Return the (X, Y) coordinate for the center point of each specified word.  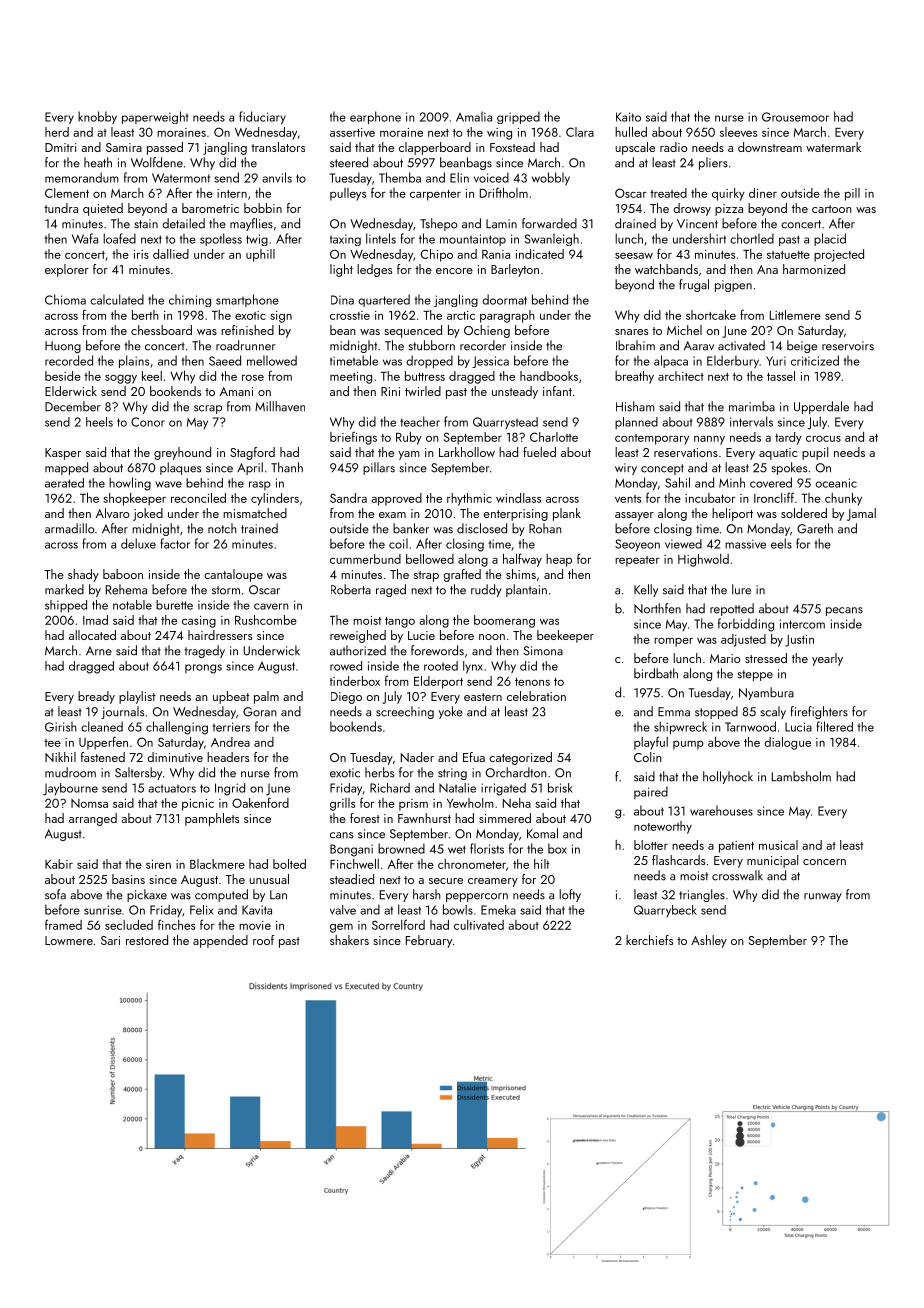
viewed (683, 544)
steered (349, 162)
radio (673, 147)
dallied (171, 254)
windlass (518, 498)
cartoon (832, 209)
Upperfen (103, 743)
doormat (504, 299)
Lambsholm (801, 776)
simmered (505, 818)
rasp (260, 485)
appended (220, 941)
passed (165, 148)
